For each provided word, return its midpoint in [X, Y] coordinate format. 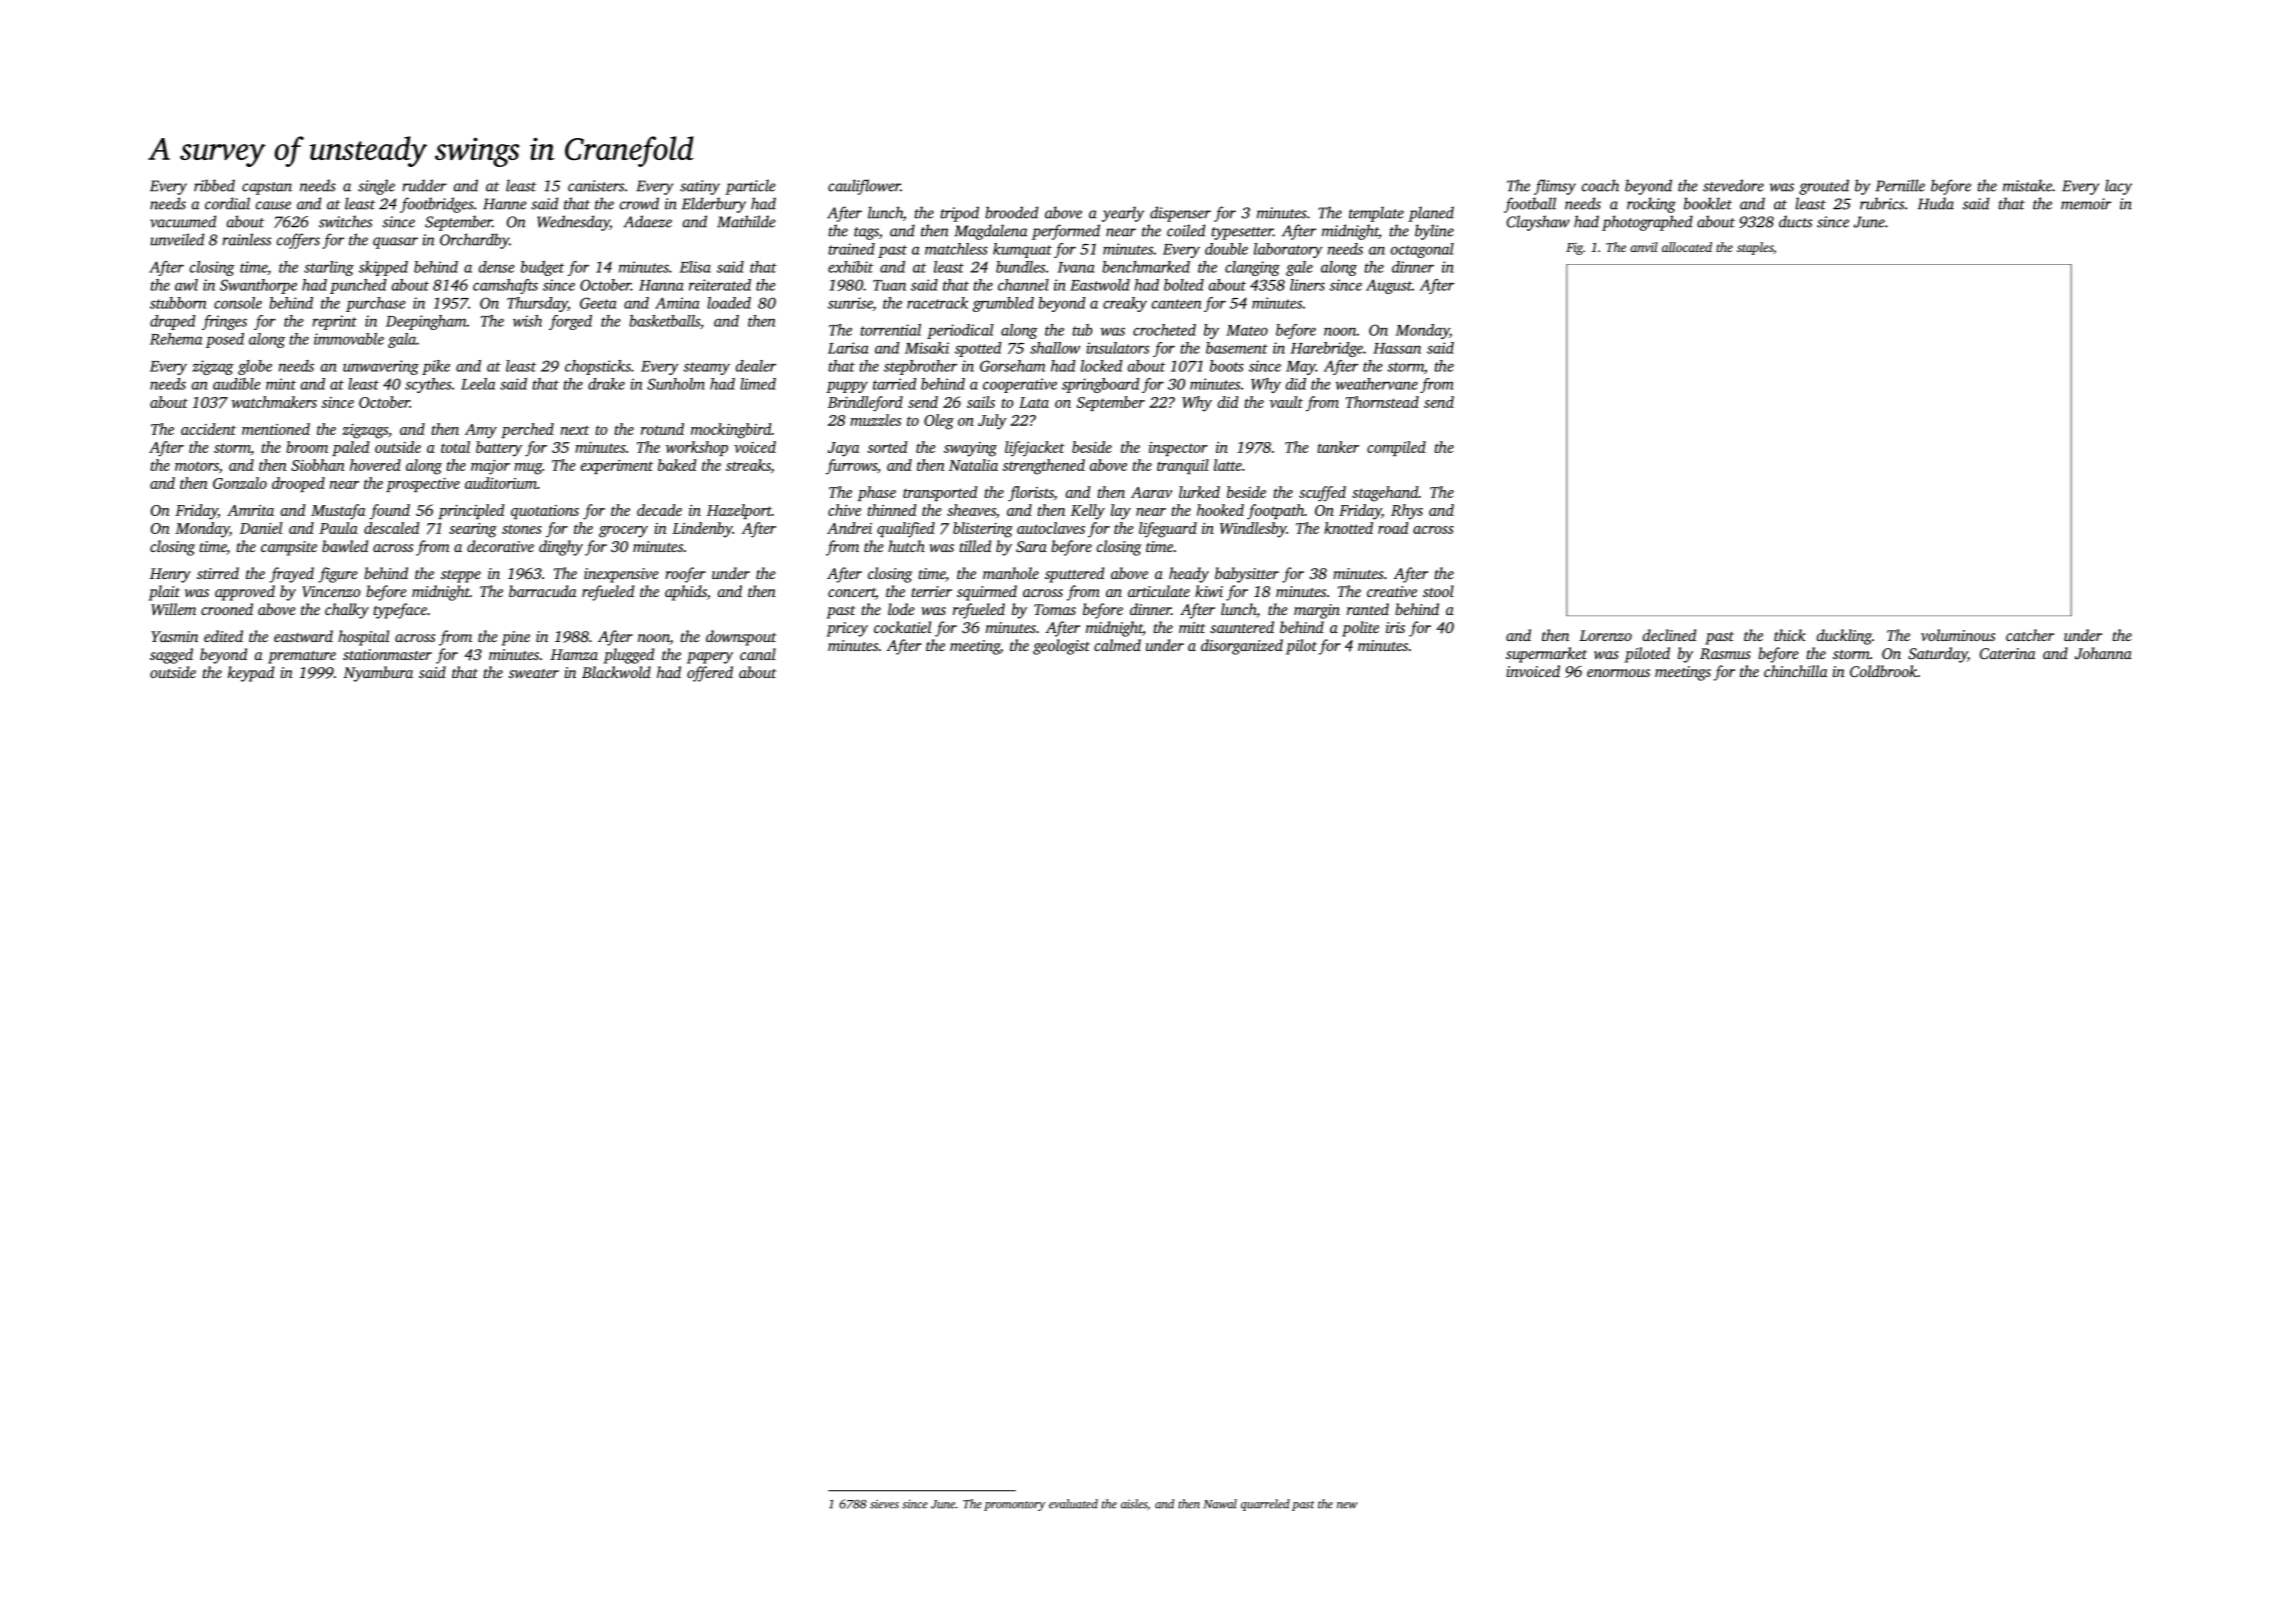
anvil [1644, 247]
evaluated [1073, 1504]
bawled [345, 546]
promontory [1014, 1506]
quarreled [1265, 1505]
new [1347, 1505]
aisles [1134, 1504]
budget [542, 268]
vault [1286, 402]
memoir [2086, 204]
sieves [884, 1504]
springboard [1100, 385]
